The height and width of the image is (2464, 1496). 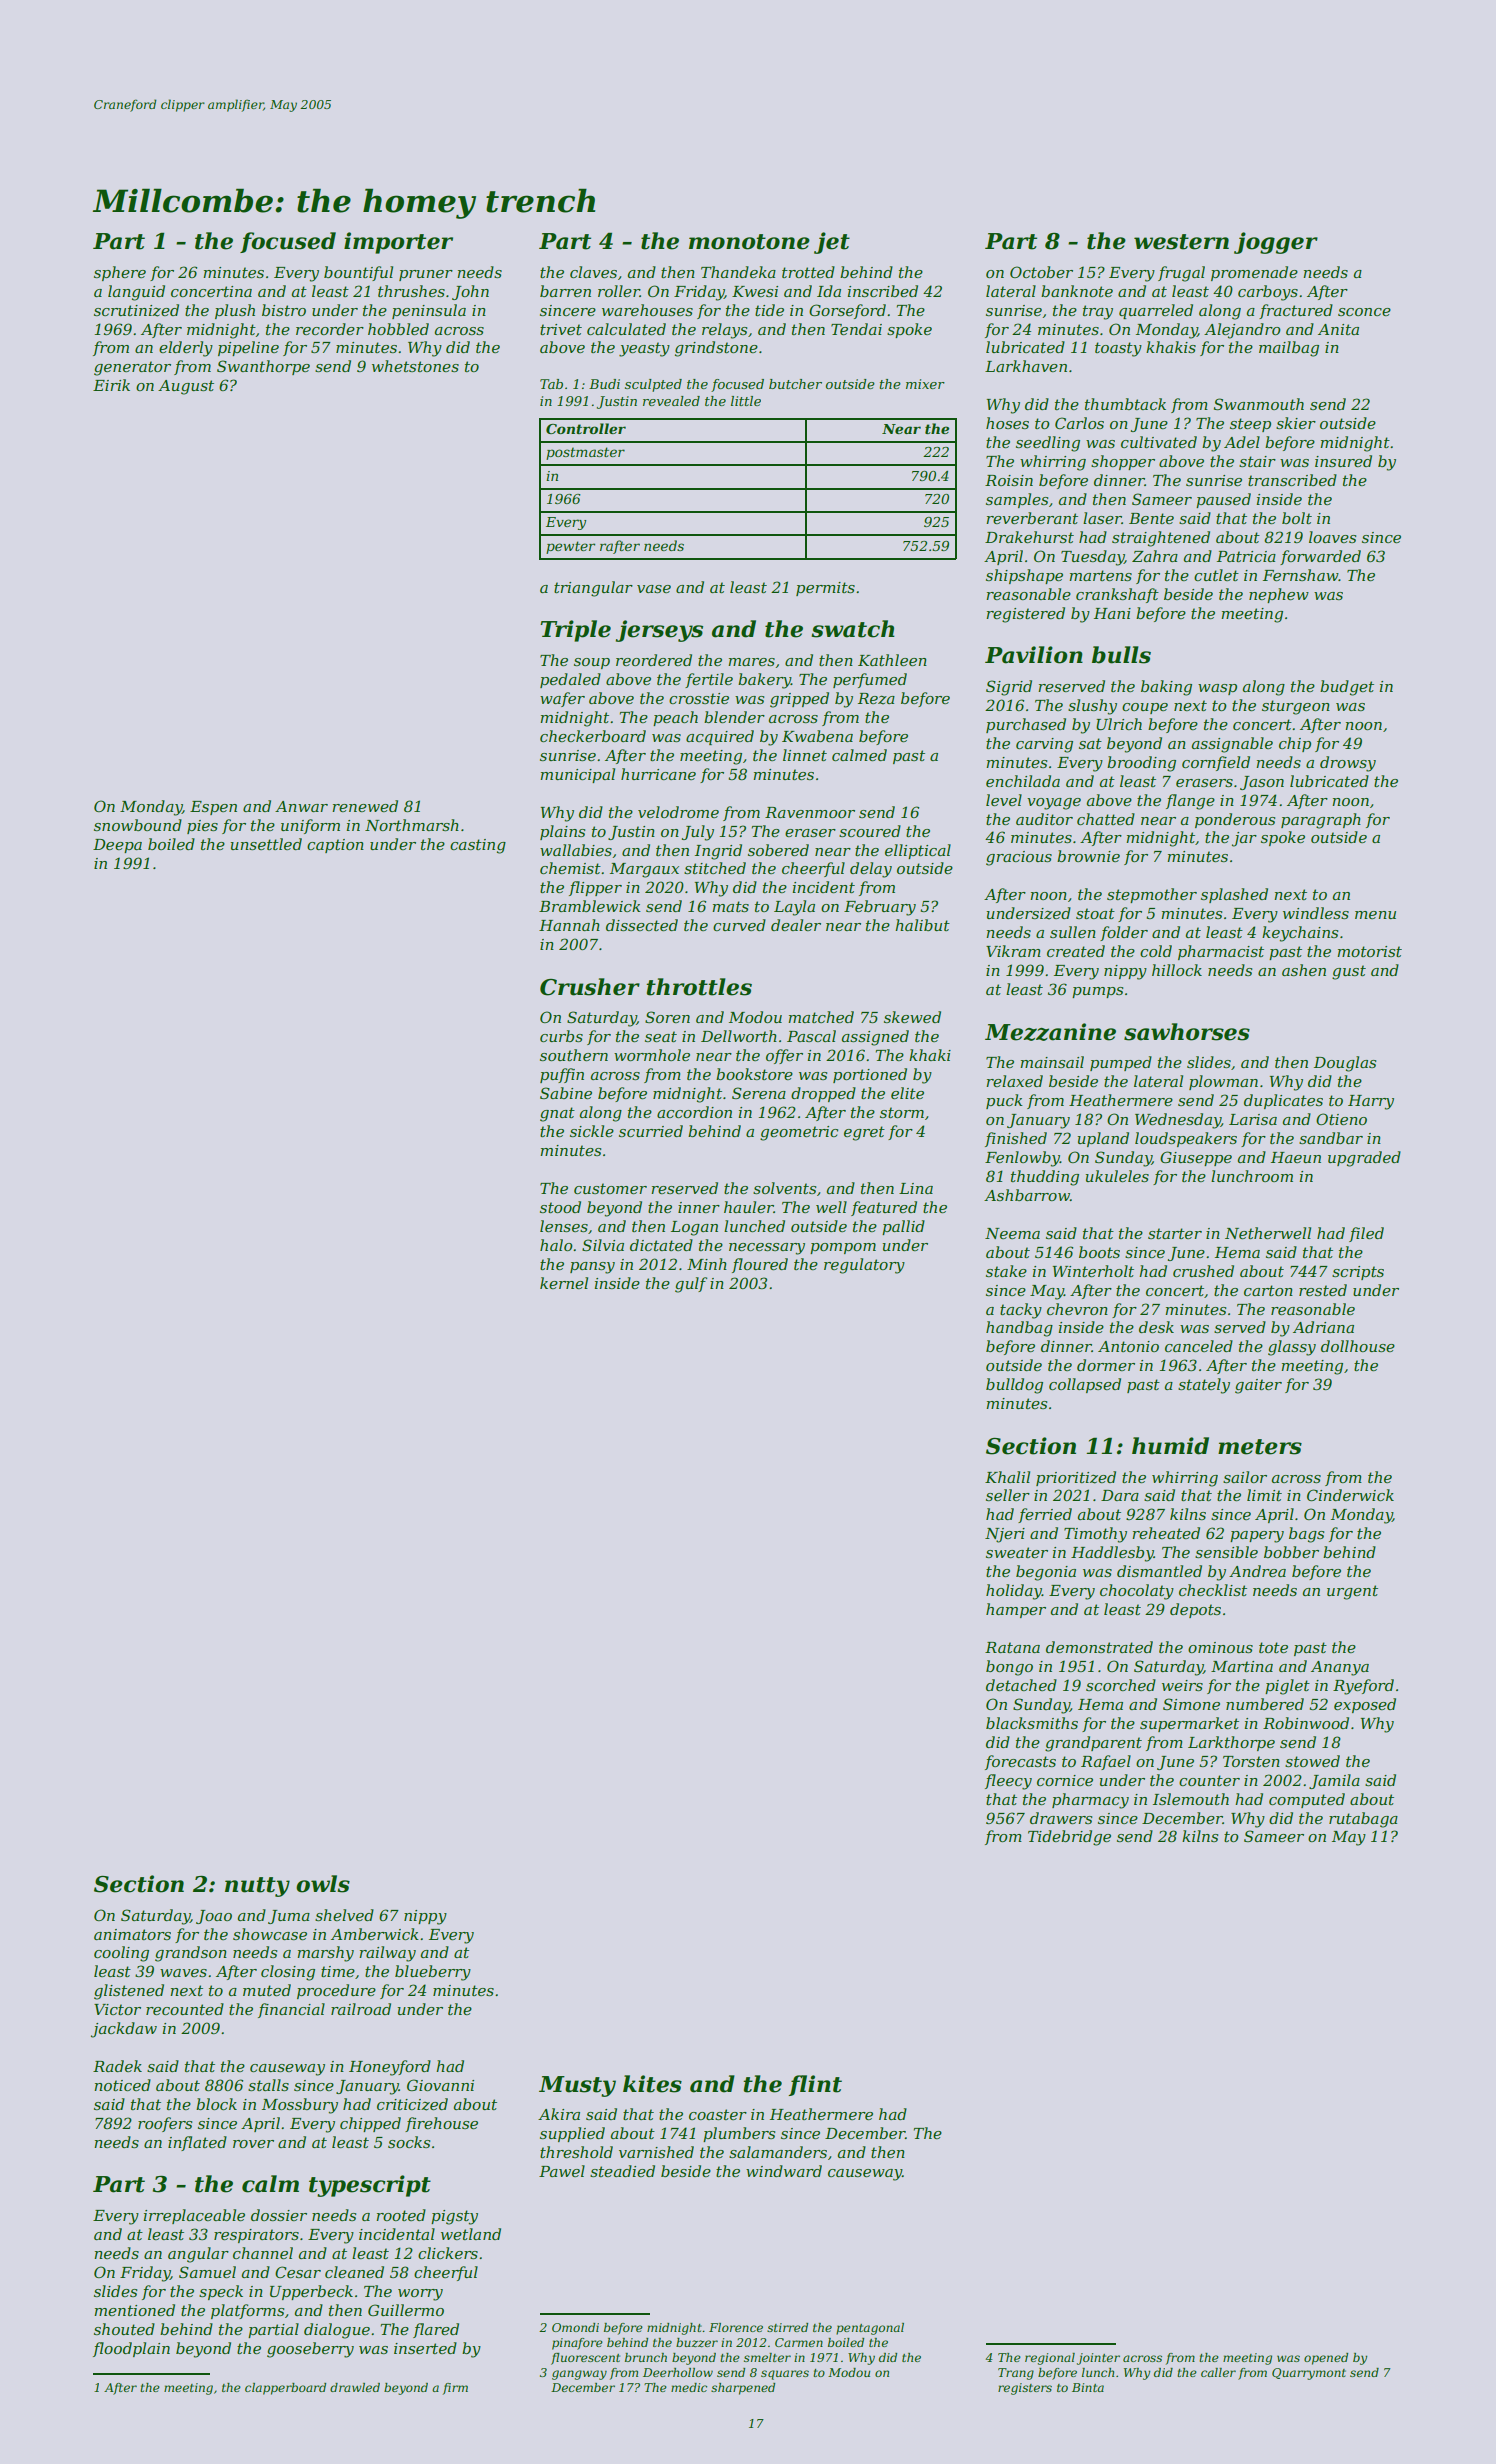 I want to click on Kathleen, so click(x=892, y=660).
